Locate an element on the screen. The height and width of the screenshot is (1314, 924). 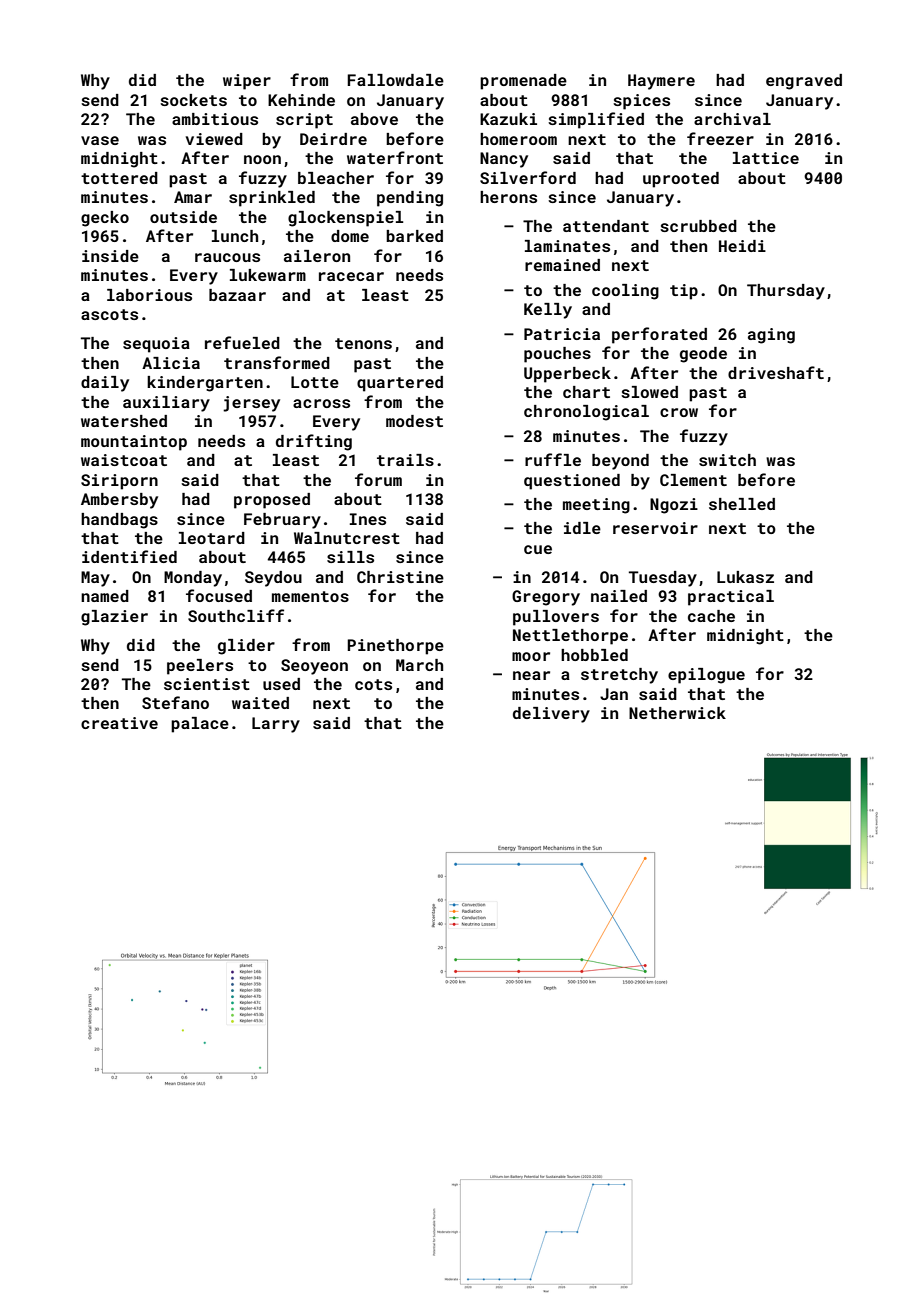
racecar is located at coordinates (351, 276).
